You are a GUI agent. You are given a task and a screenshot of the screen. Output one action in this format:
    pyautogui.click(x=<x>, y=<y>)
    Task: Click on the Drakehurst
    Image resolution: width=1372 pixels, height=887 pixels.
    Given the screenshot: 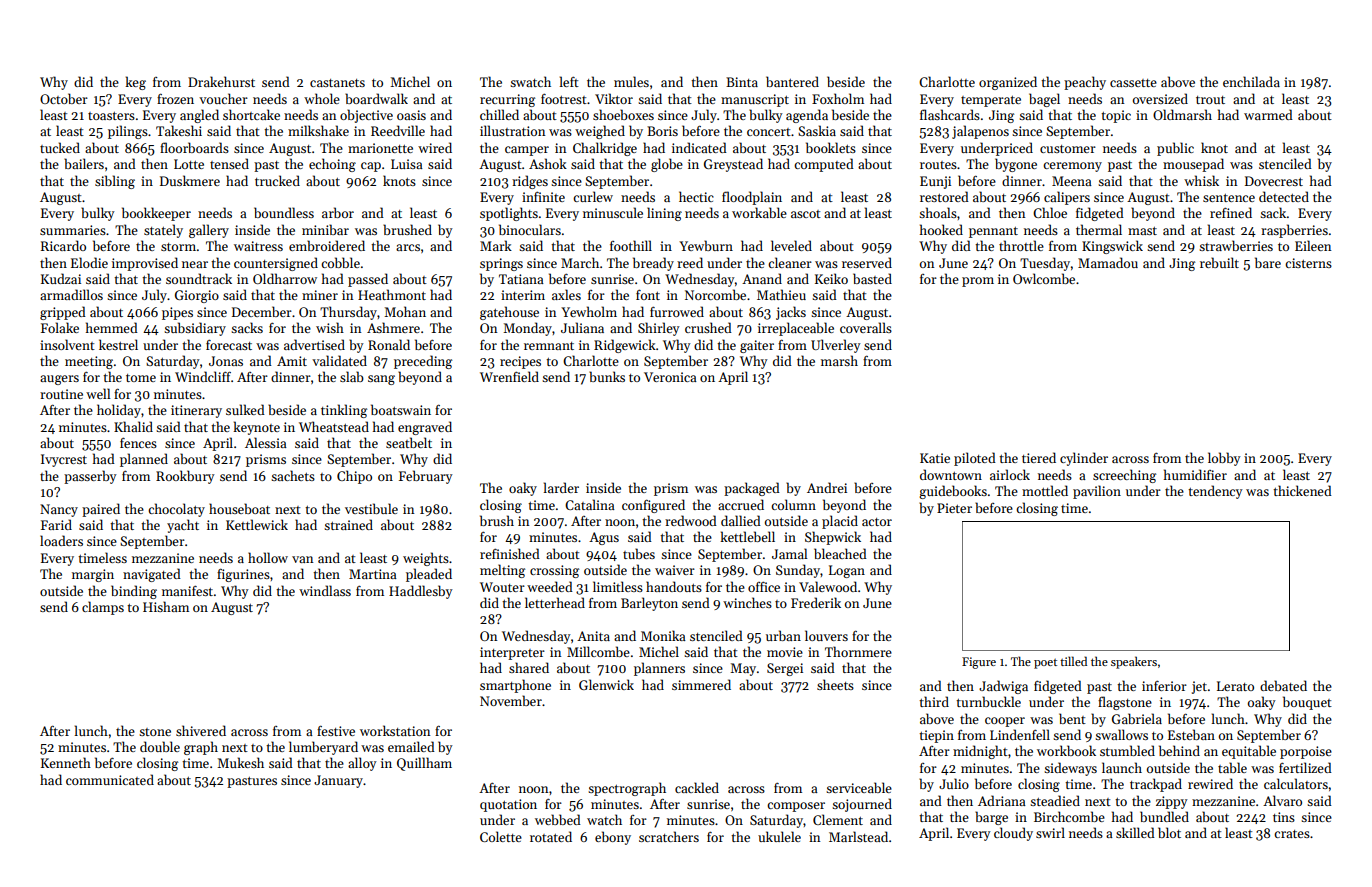 What is the action you would take?
    pyautogui.click(x=221, y=81)
